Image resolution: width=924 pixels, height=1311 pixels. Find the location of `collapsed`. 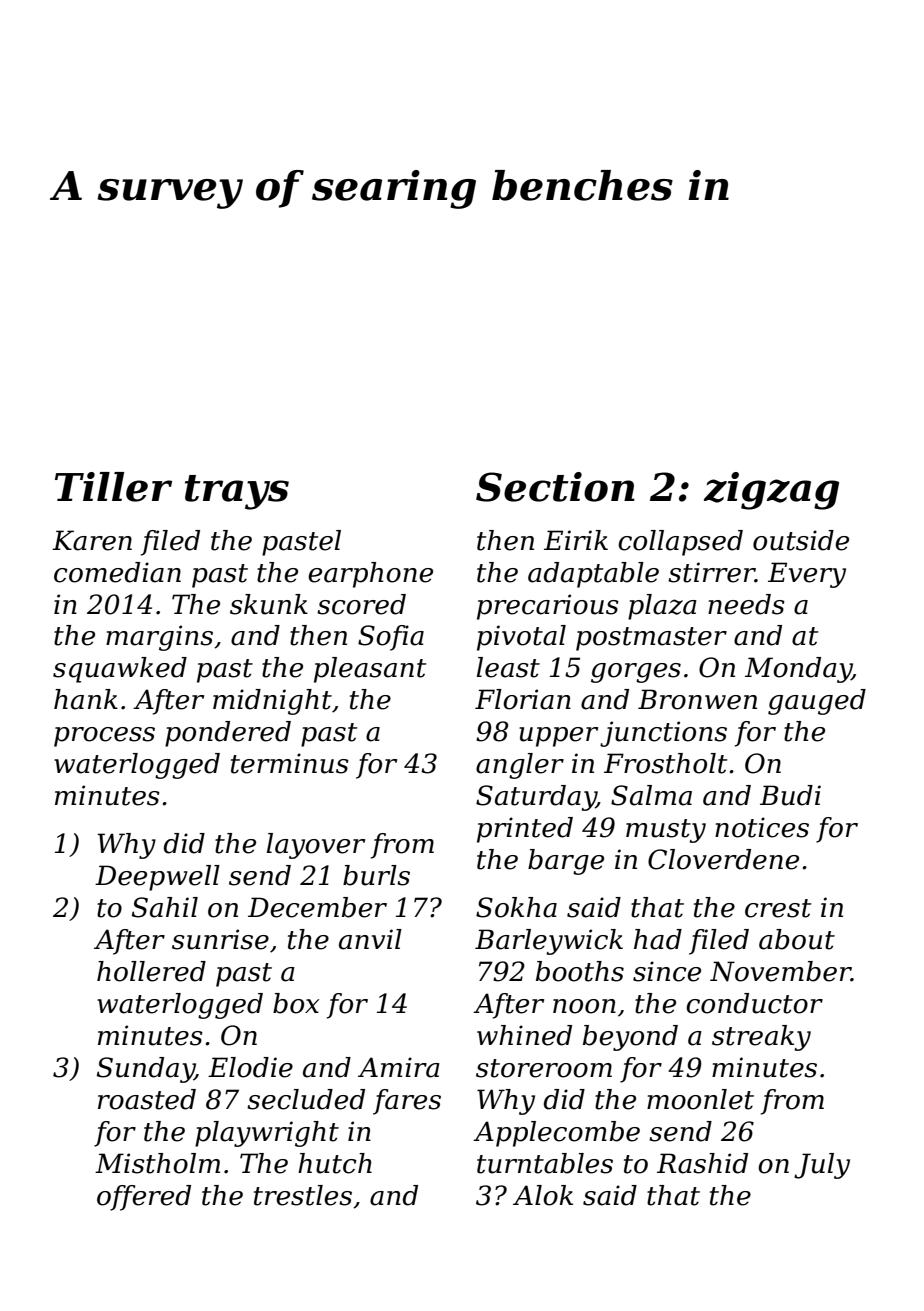

collapsed is located at coordinates (680, 543).
